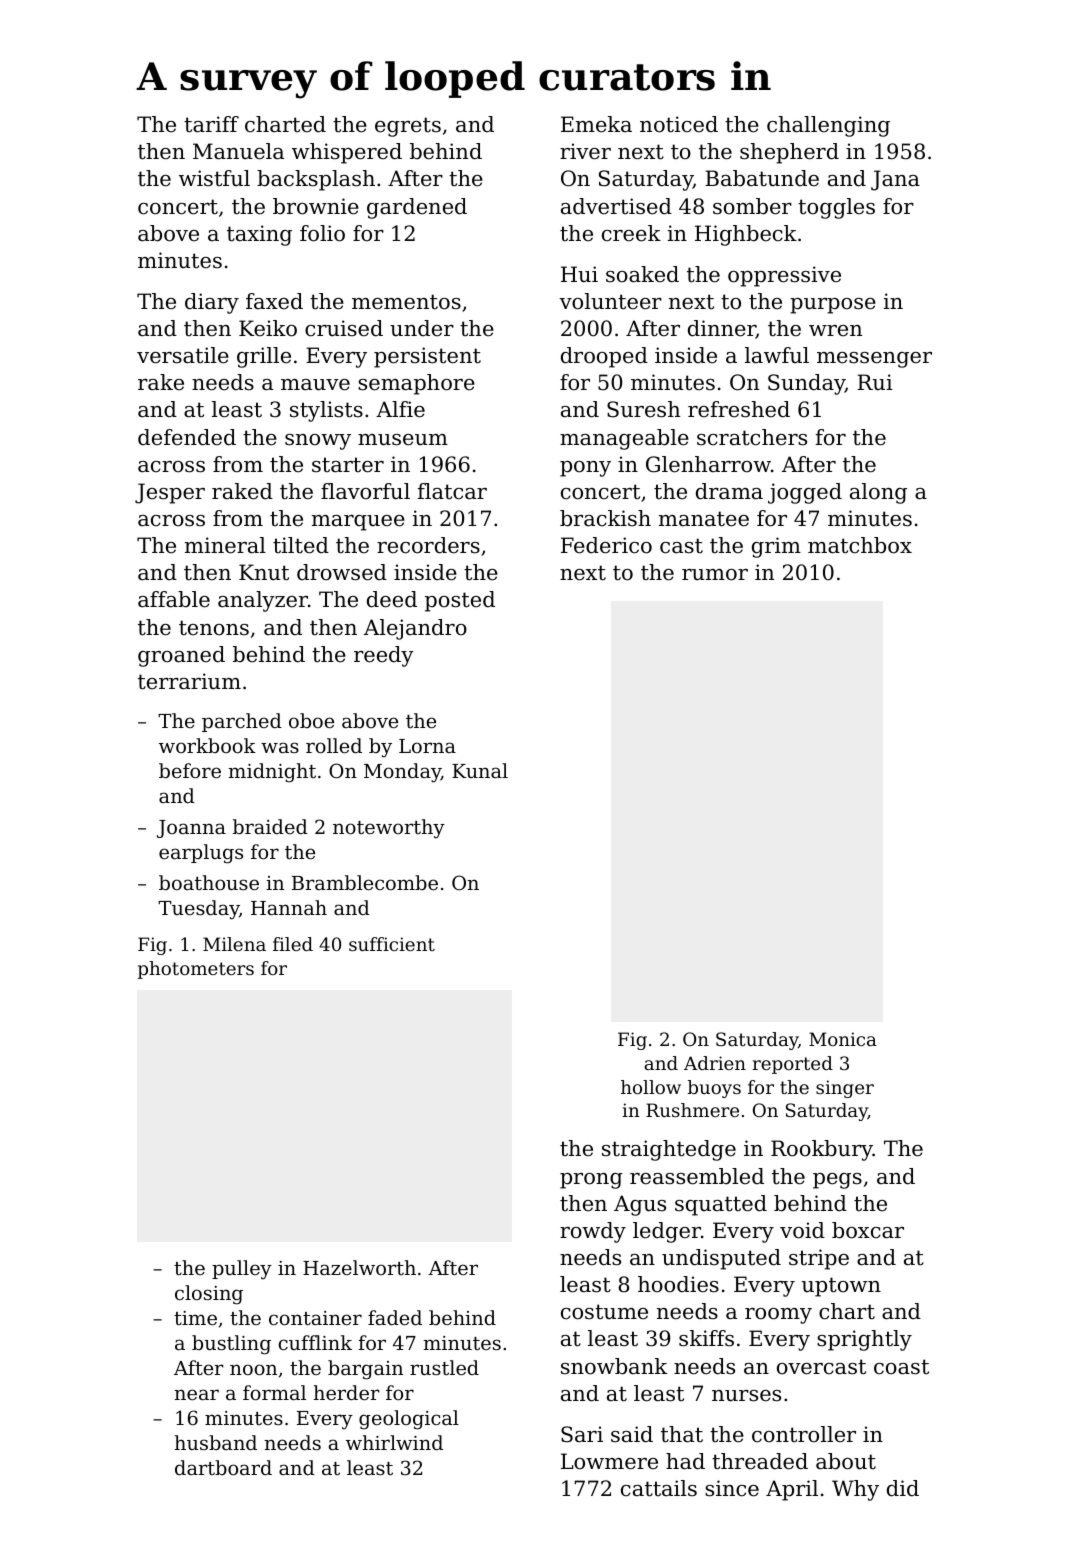  Describe the element at coordinates (344, 328) in the screenshot. I see `cruised` at that location.
